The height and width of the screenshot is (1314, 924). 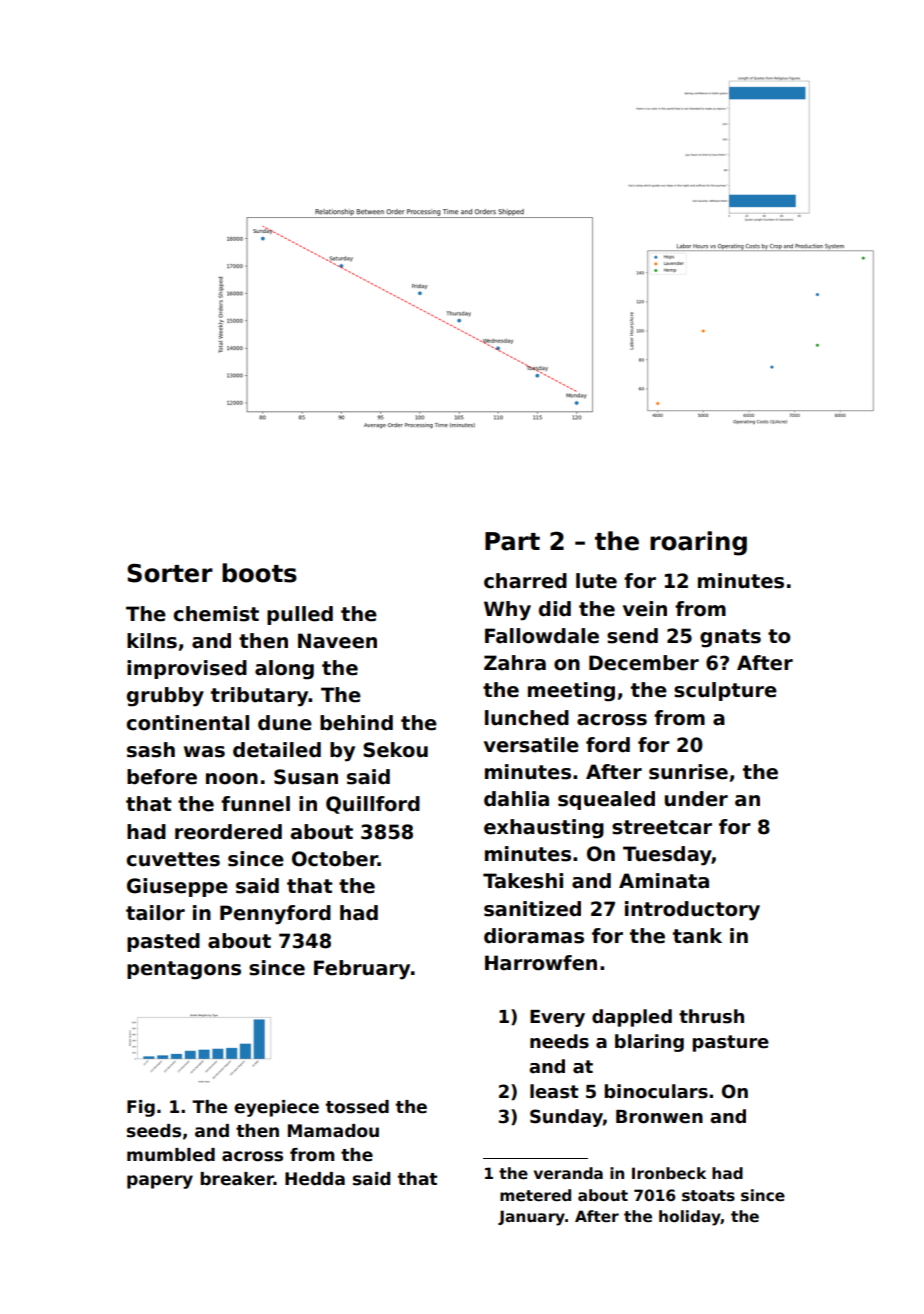 I want to click on Sorter, so click(x=170, y=573).
